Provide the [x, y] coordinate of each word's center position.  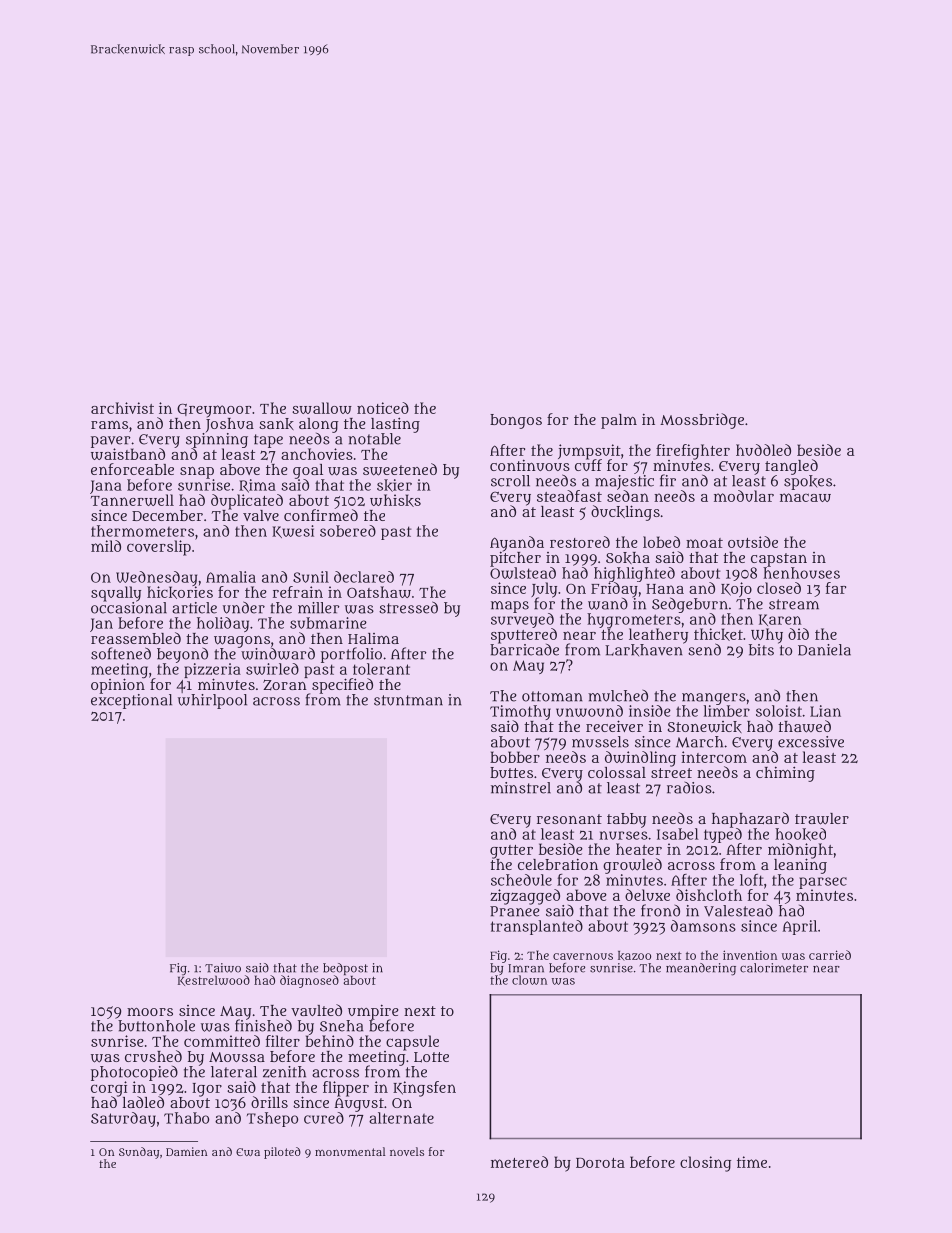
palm [619, 421]
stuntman [408, 700]
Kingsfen [424, 1089]
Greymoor [214, 411]
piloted [282, 1153]
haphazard [750, 820]
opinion [118, 686]
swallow [322, 408]
